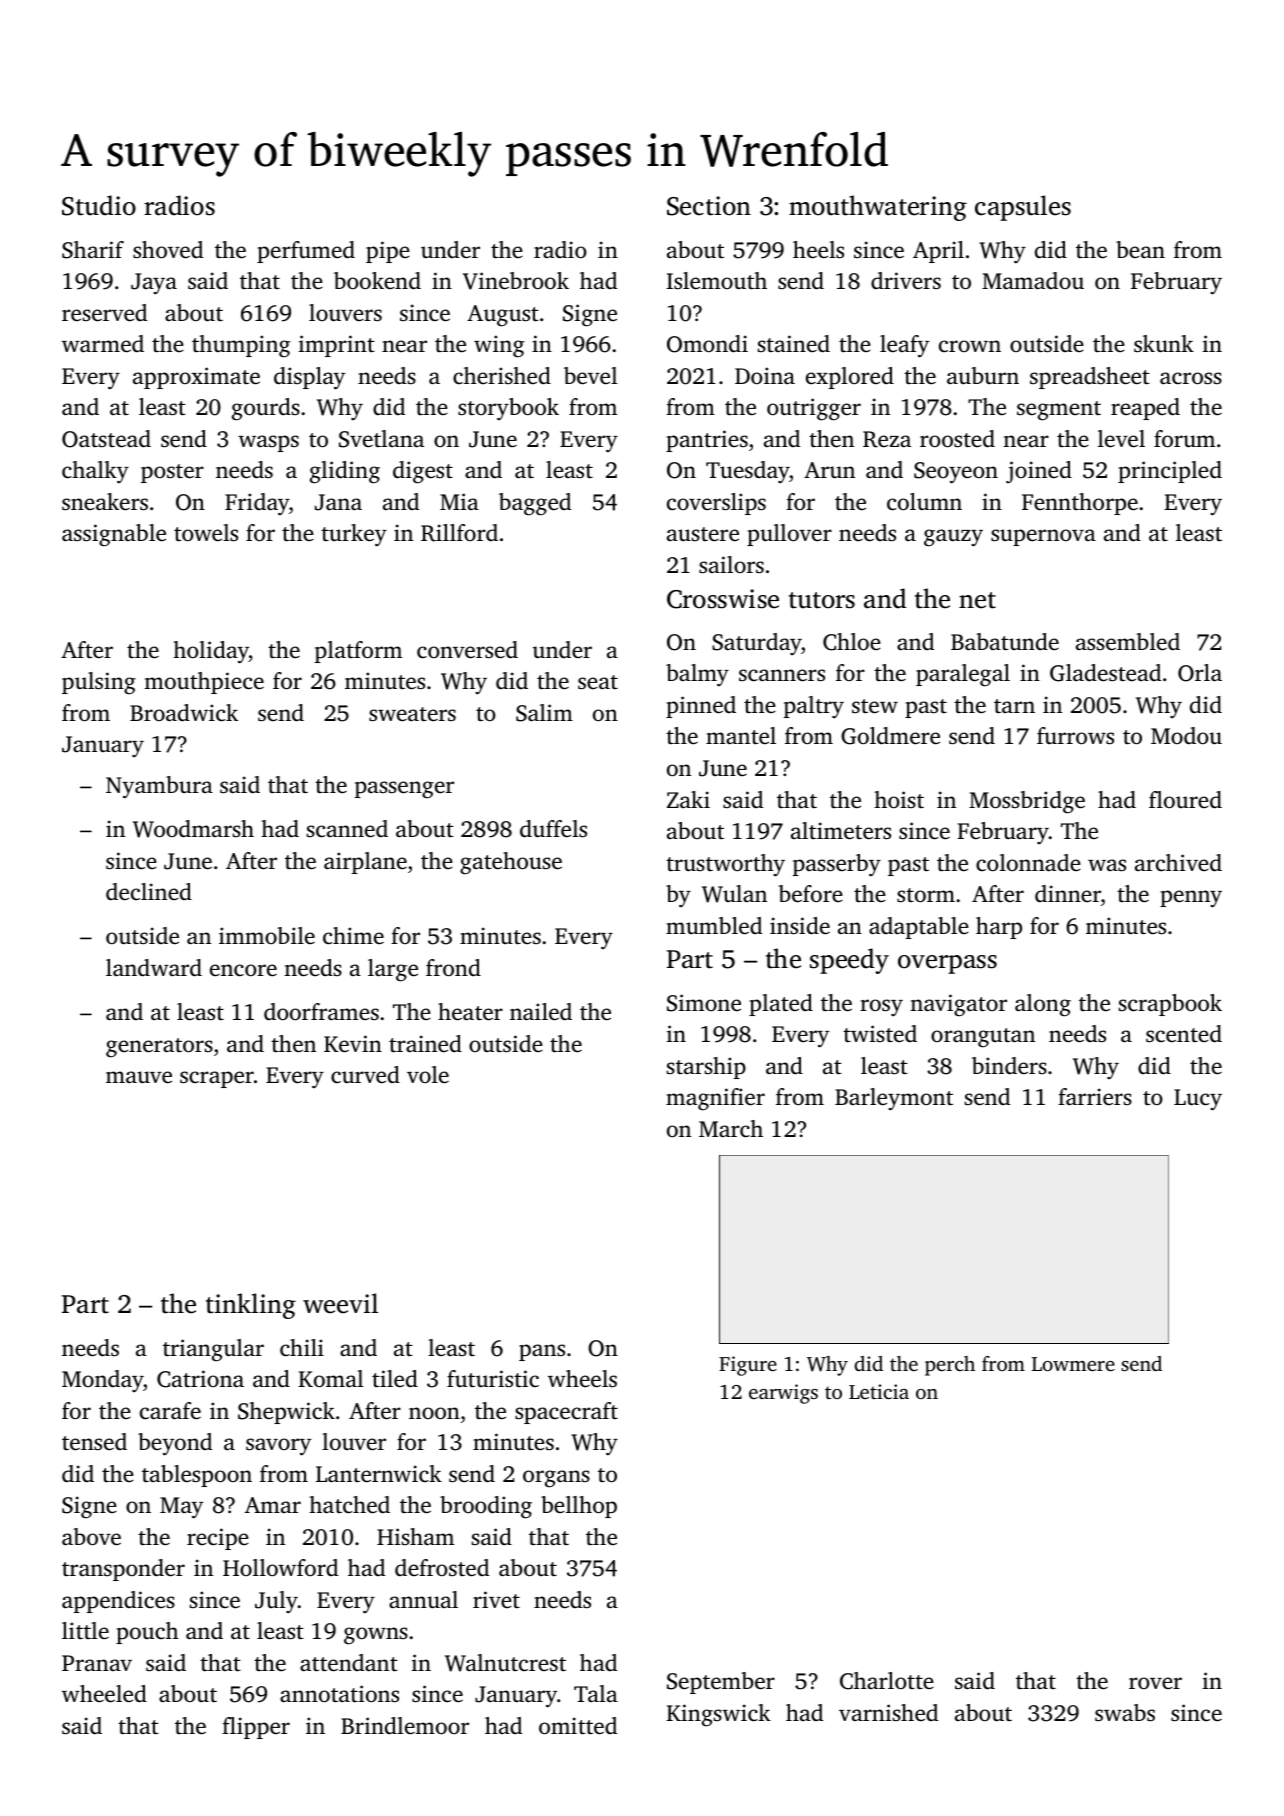 This screenshot has width=1284, height=1816. Describe the element at coordinates (505, 1663) in the screenshot. I see `Walnutcrest` at that location.
